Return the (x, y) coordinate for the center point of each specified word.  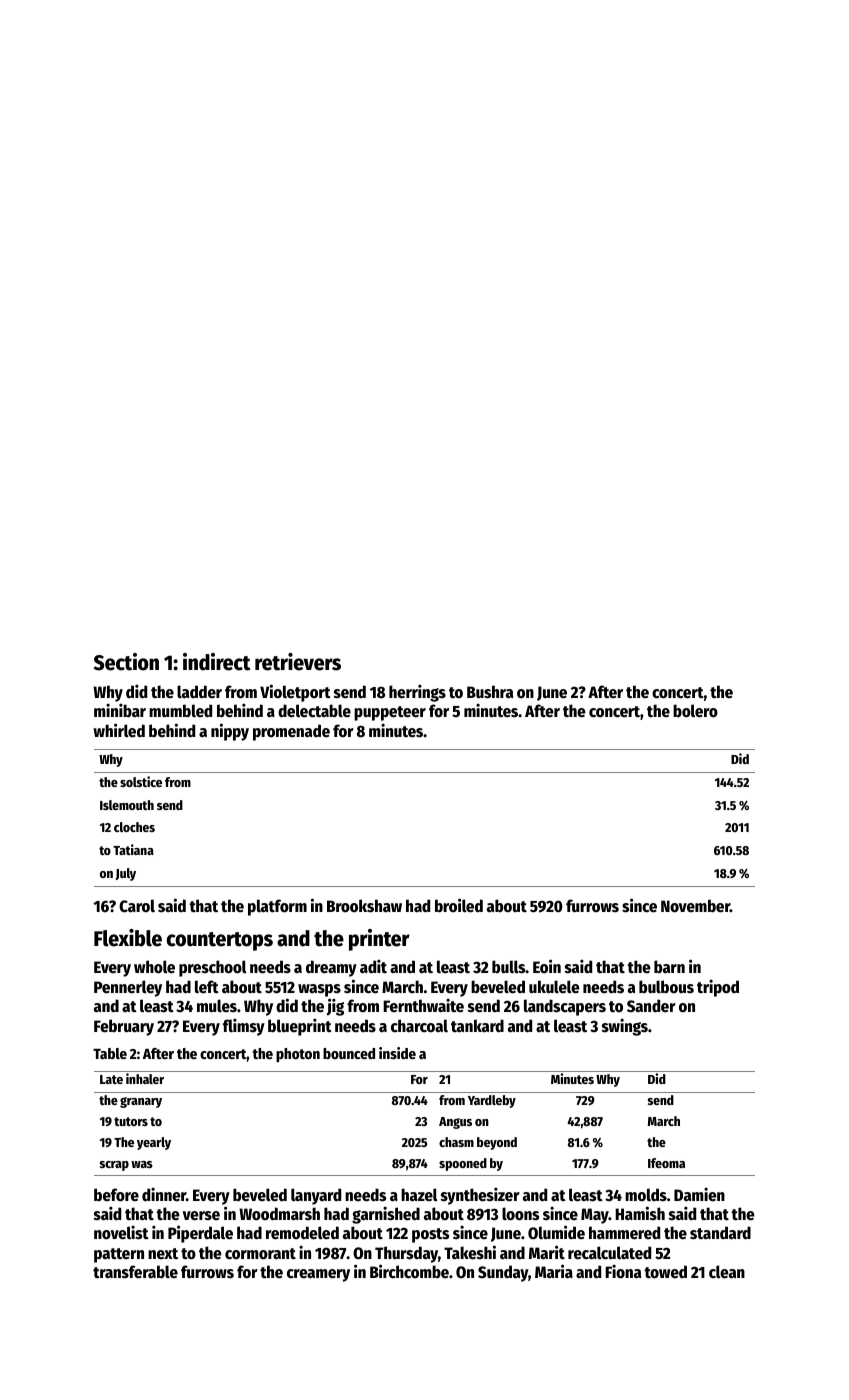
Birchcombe (409, 1271)
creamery (318, 1275)
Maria (554, 1271)
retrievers (298, 662)
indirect (217, 662)
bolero (695, 711)
